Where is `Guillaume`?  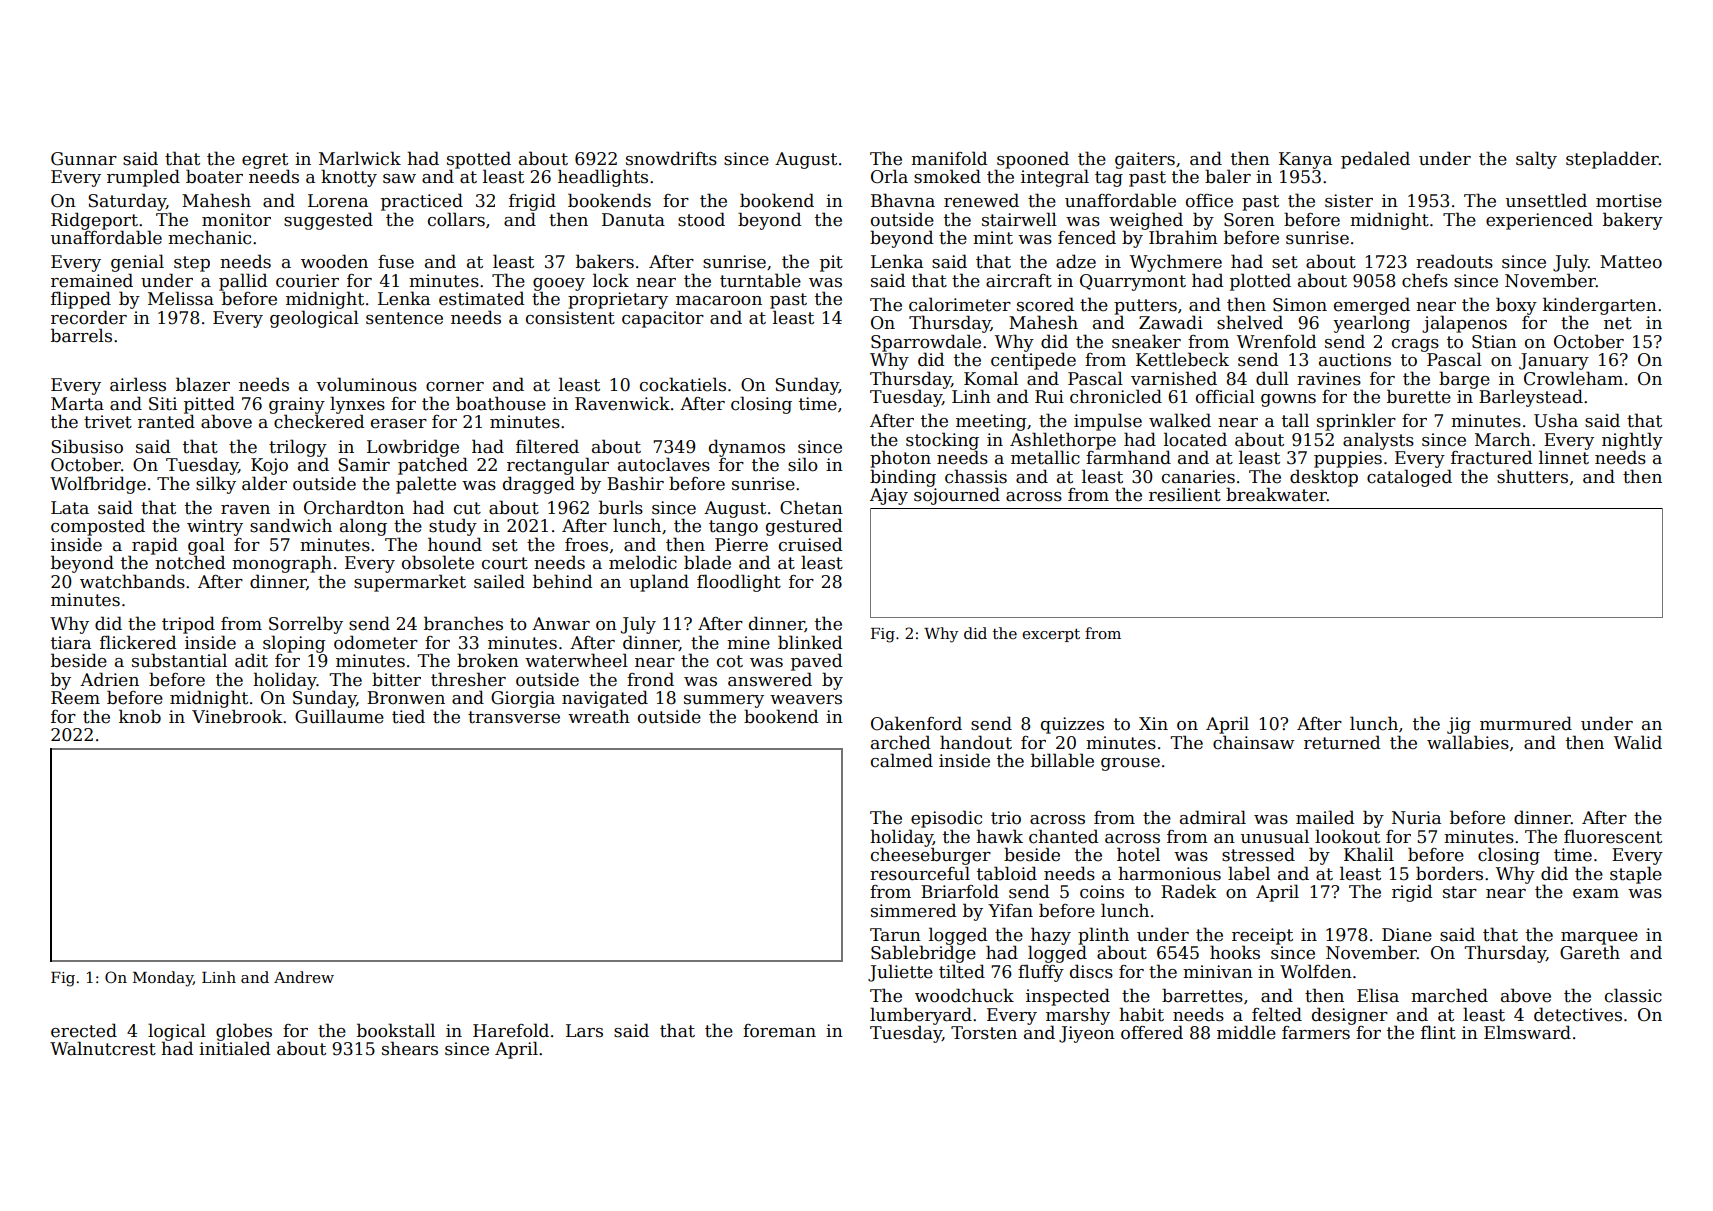
Guillaume is located at coordinates (339, 716).
